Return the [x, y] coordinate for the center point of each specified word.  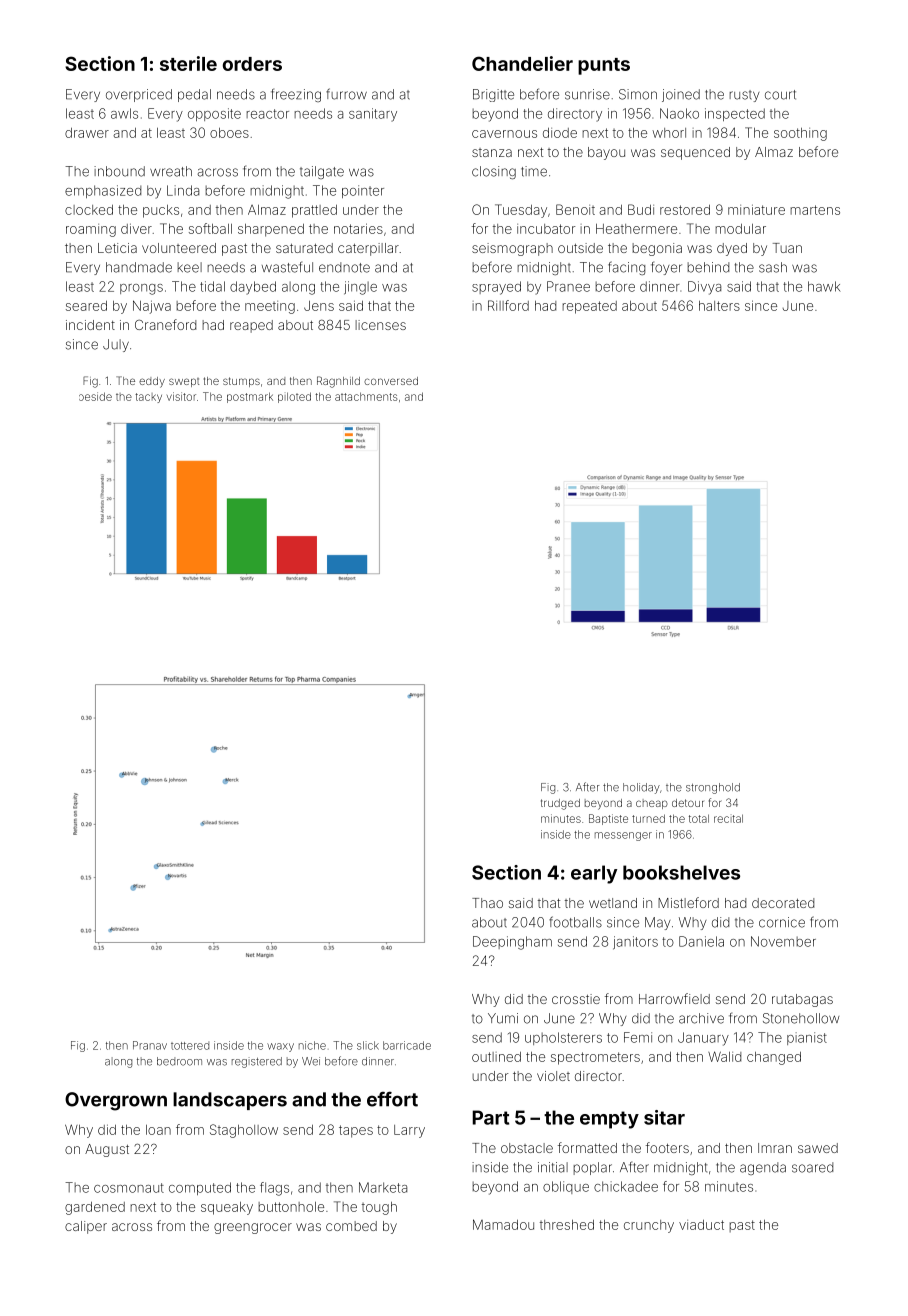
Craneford [165, 324]
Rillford [508, 305]
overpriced [139, 95]
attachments [366, 396]
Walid [724, 1056]
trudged [560, 804]
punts [604, 66]
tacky [148, 398]
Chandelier [522, 63]
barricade [407, 1045]
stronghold [713, 788]
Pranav [150, 1045]
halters [719, 306]
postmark [250, 397]
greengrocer [253, 1228]
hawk [824, 286]
